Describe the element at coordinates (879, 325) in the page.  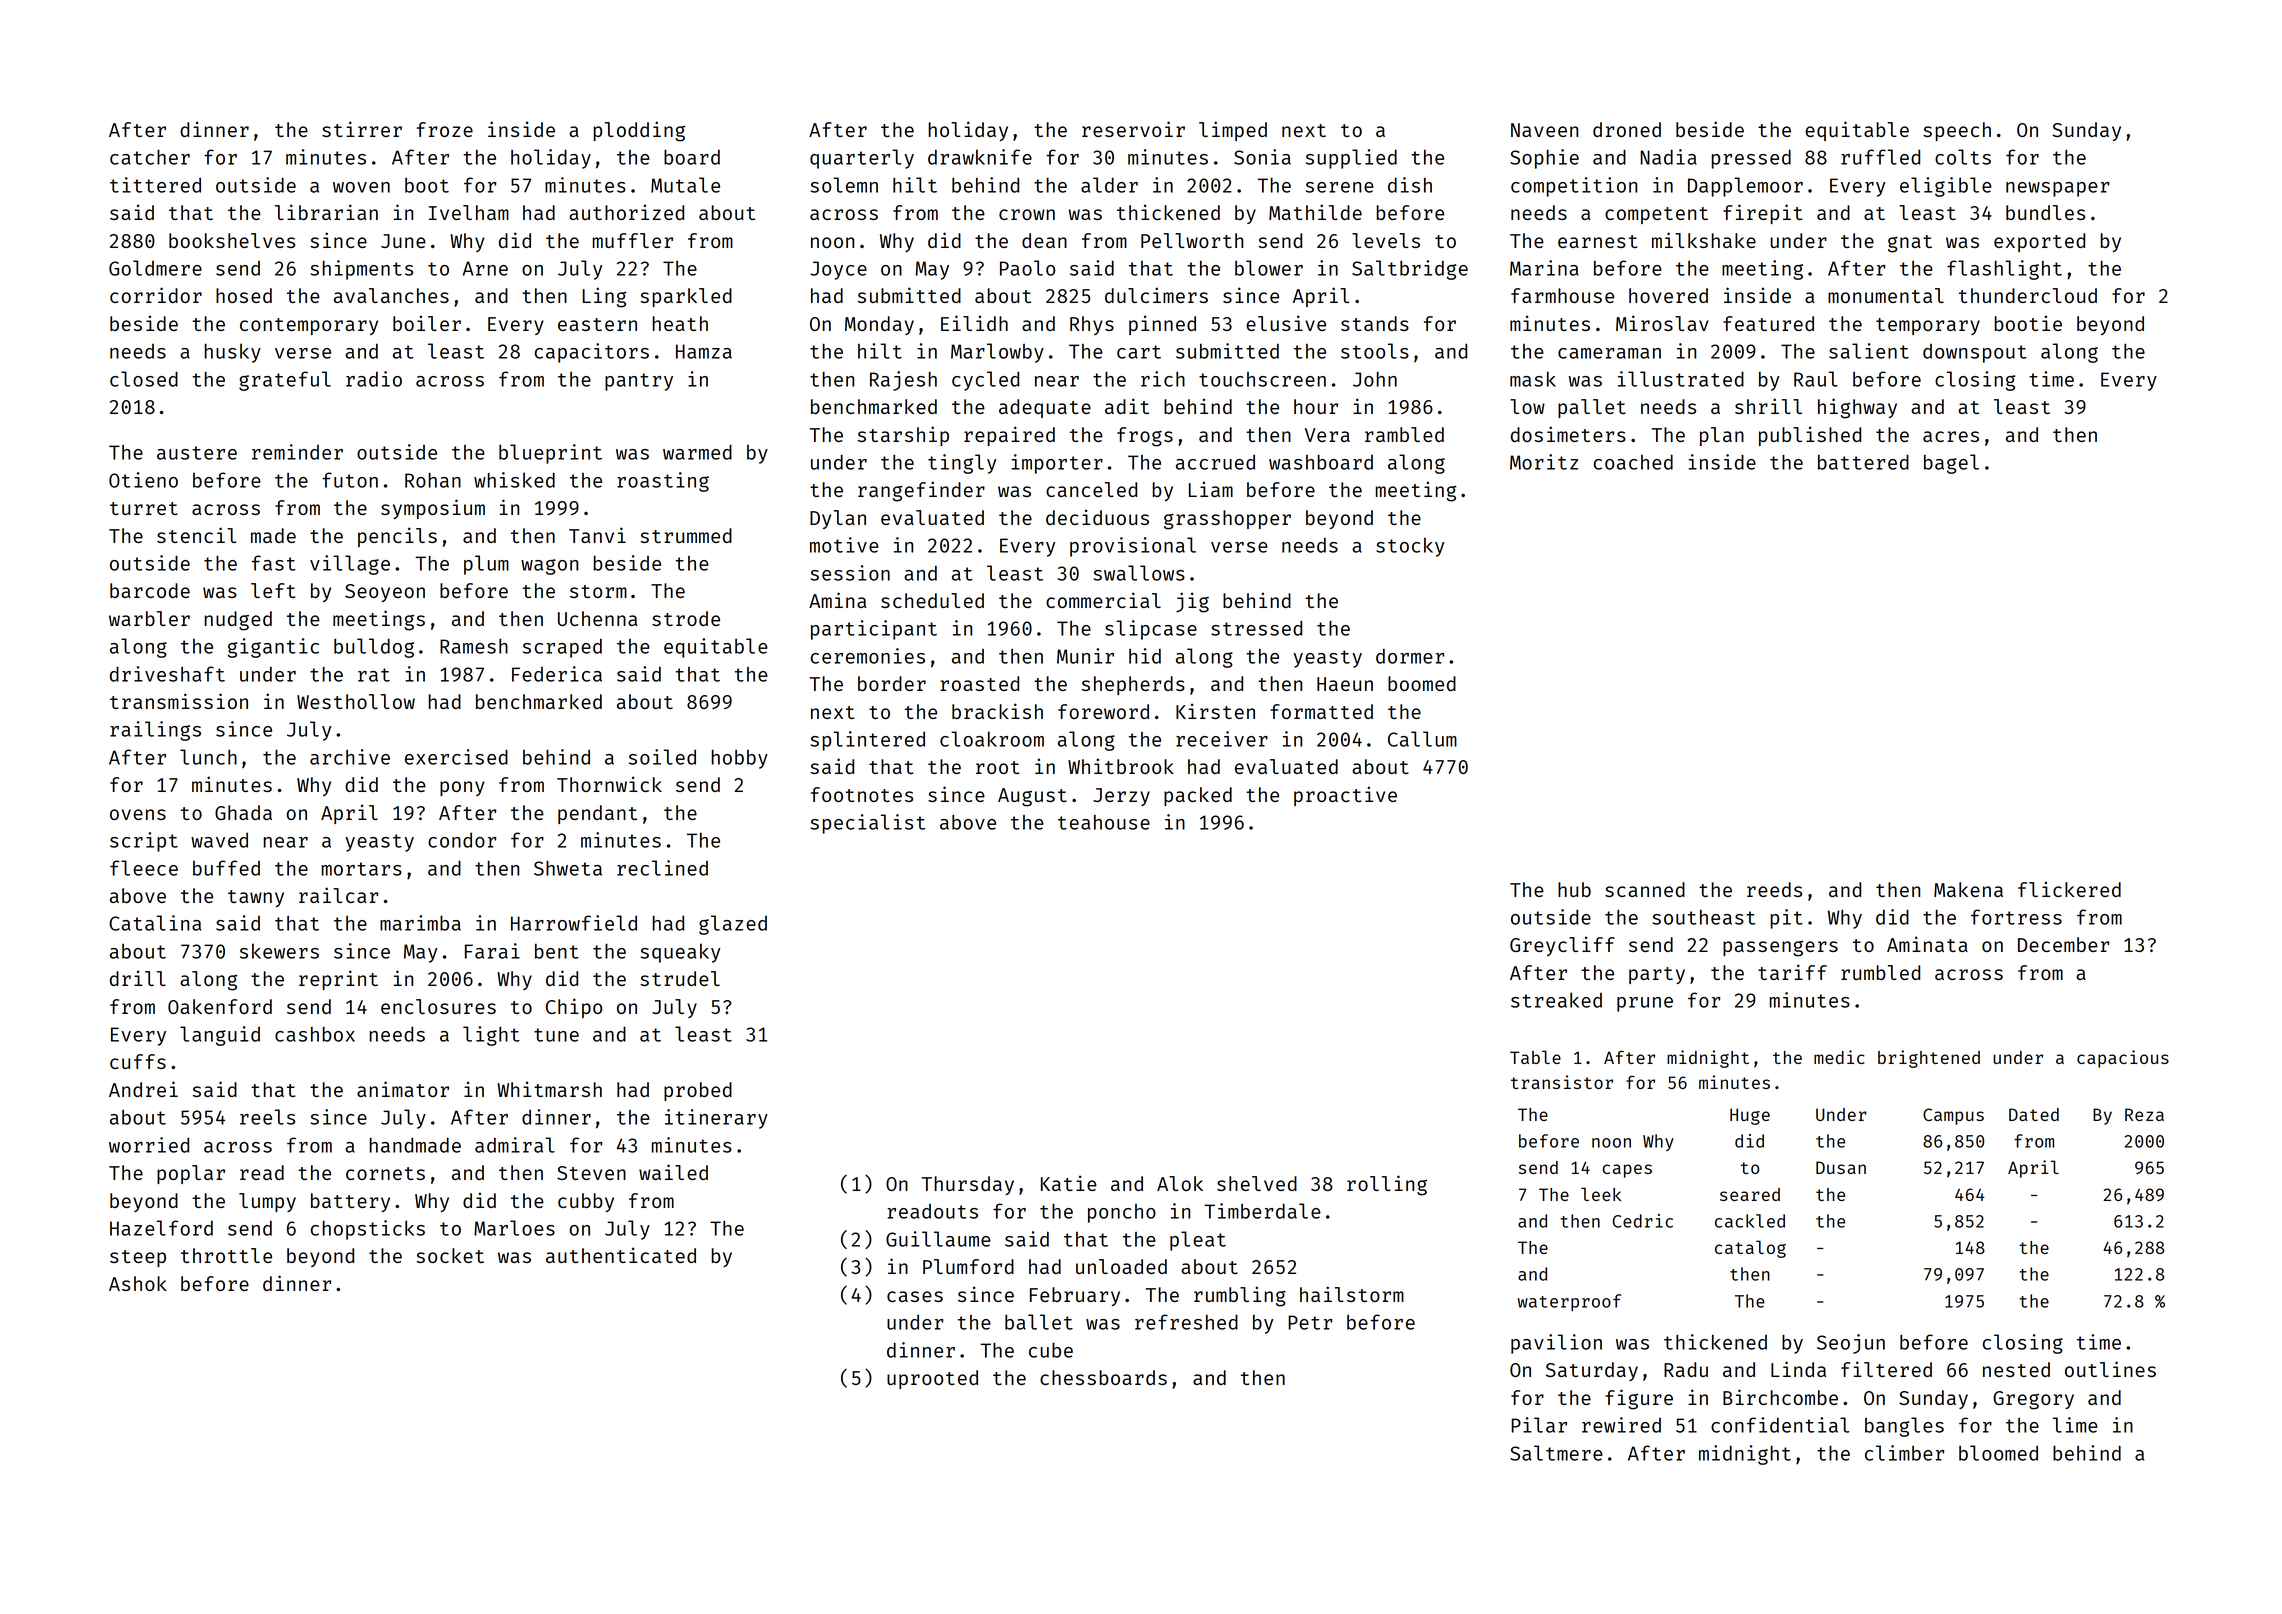
I see `Monday` at that location.
